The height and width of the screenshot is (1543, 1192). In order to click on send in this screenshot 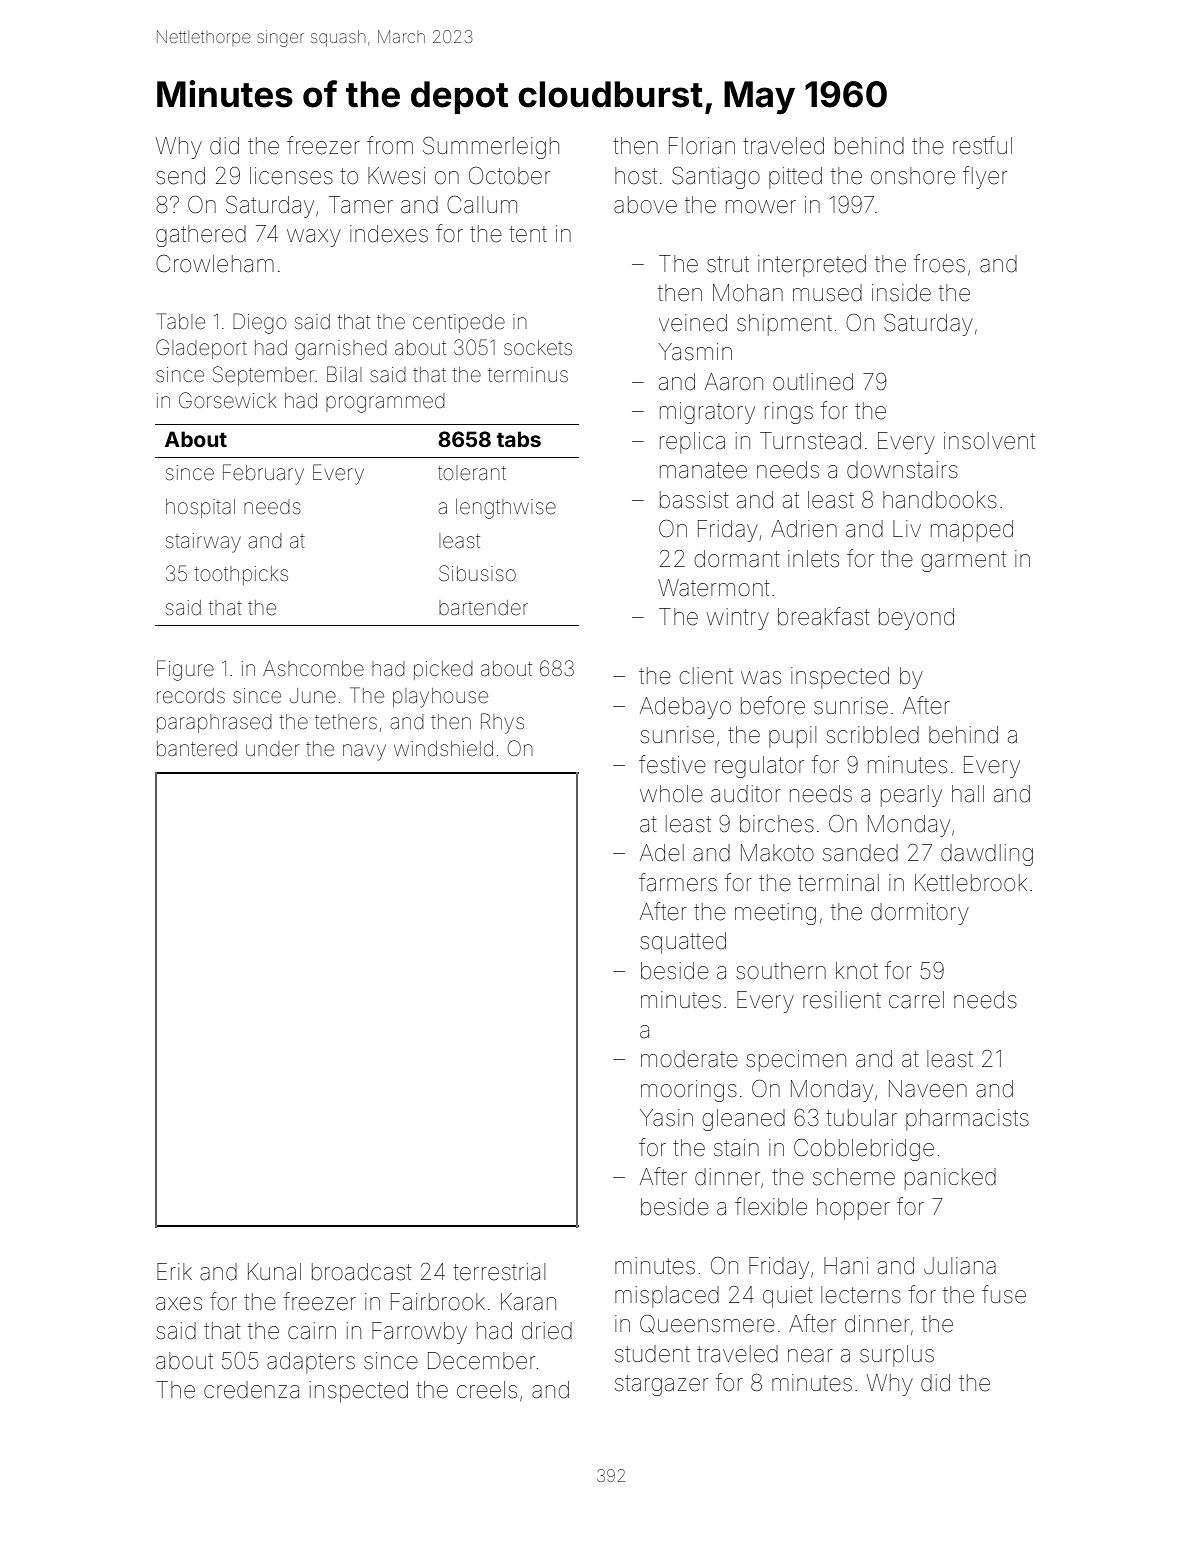, I will do `click(180, 176)`.
